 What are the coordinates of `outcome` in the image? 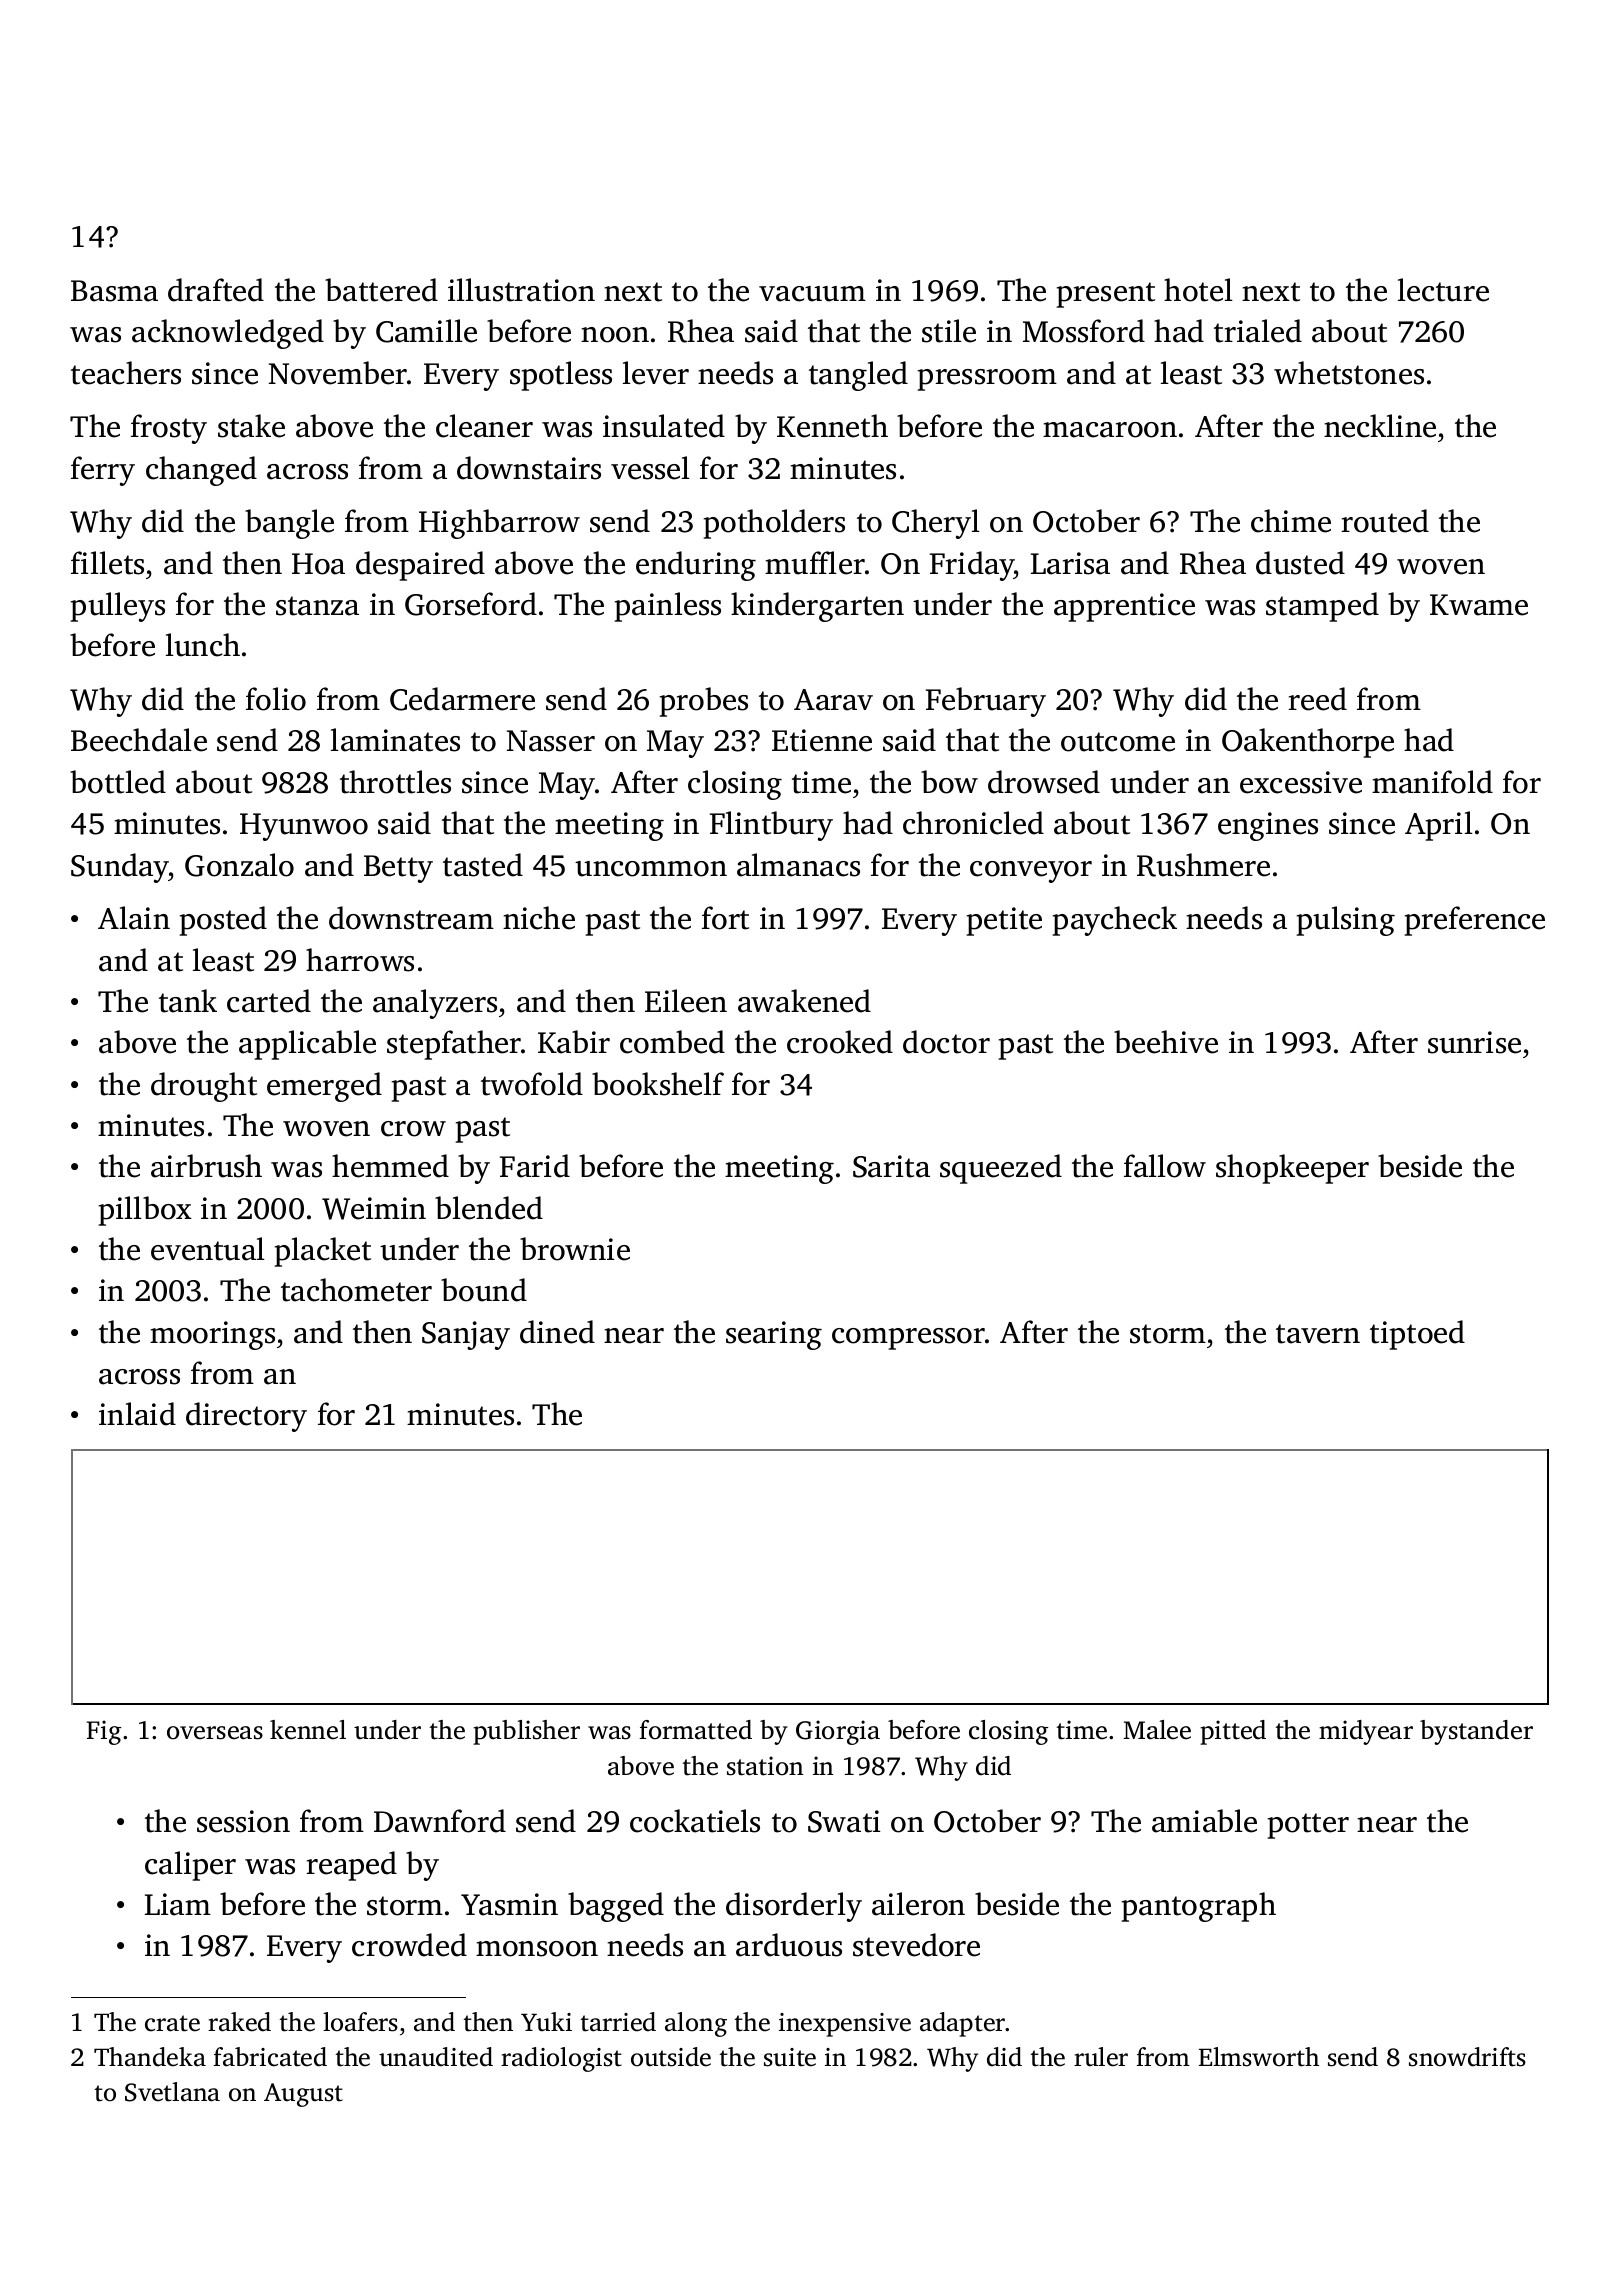 It's located at (1118, 742).
